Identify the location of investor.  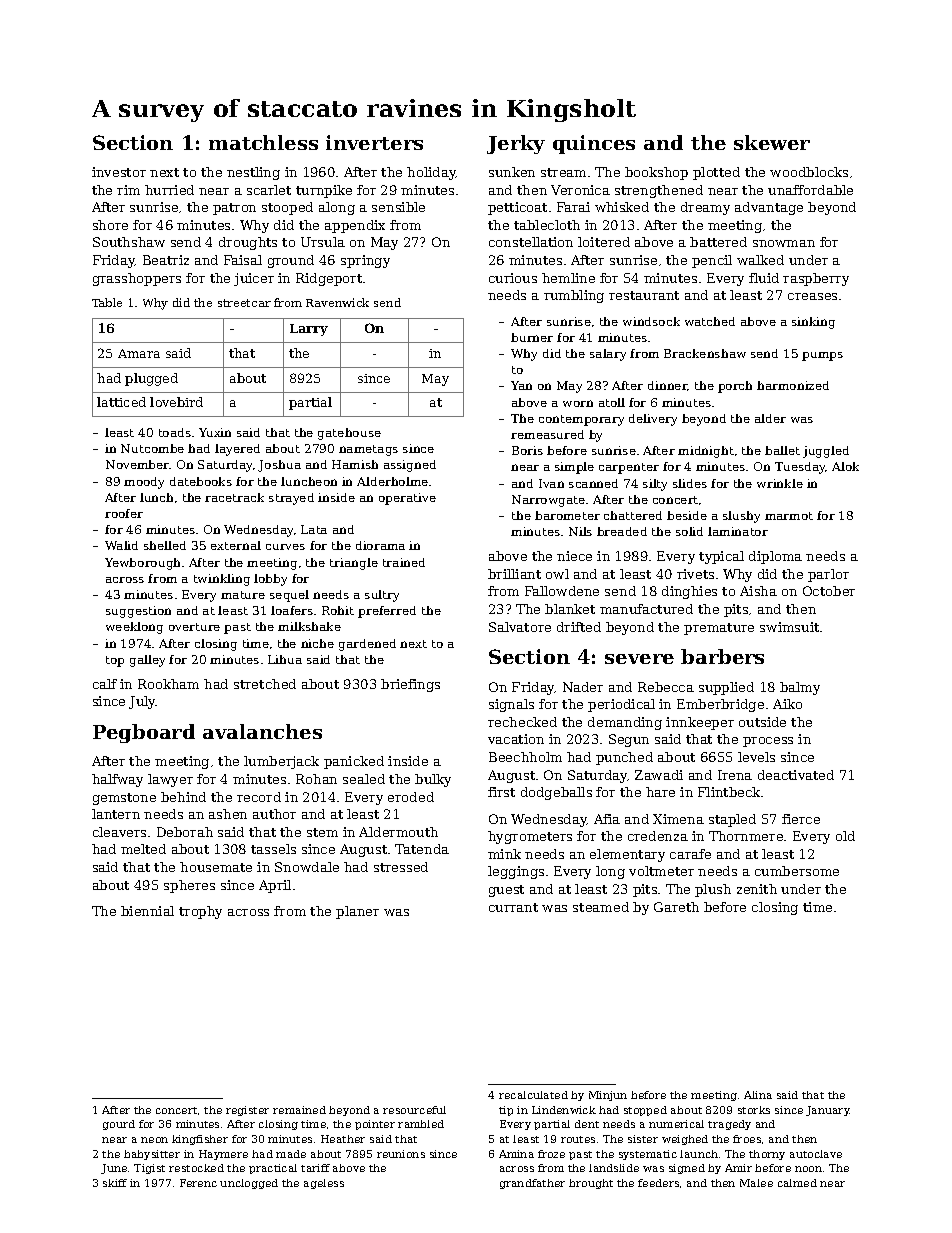
(119, 172).
